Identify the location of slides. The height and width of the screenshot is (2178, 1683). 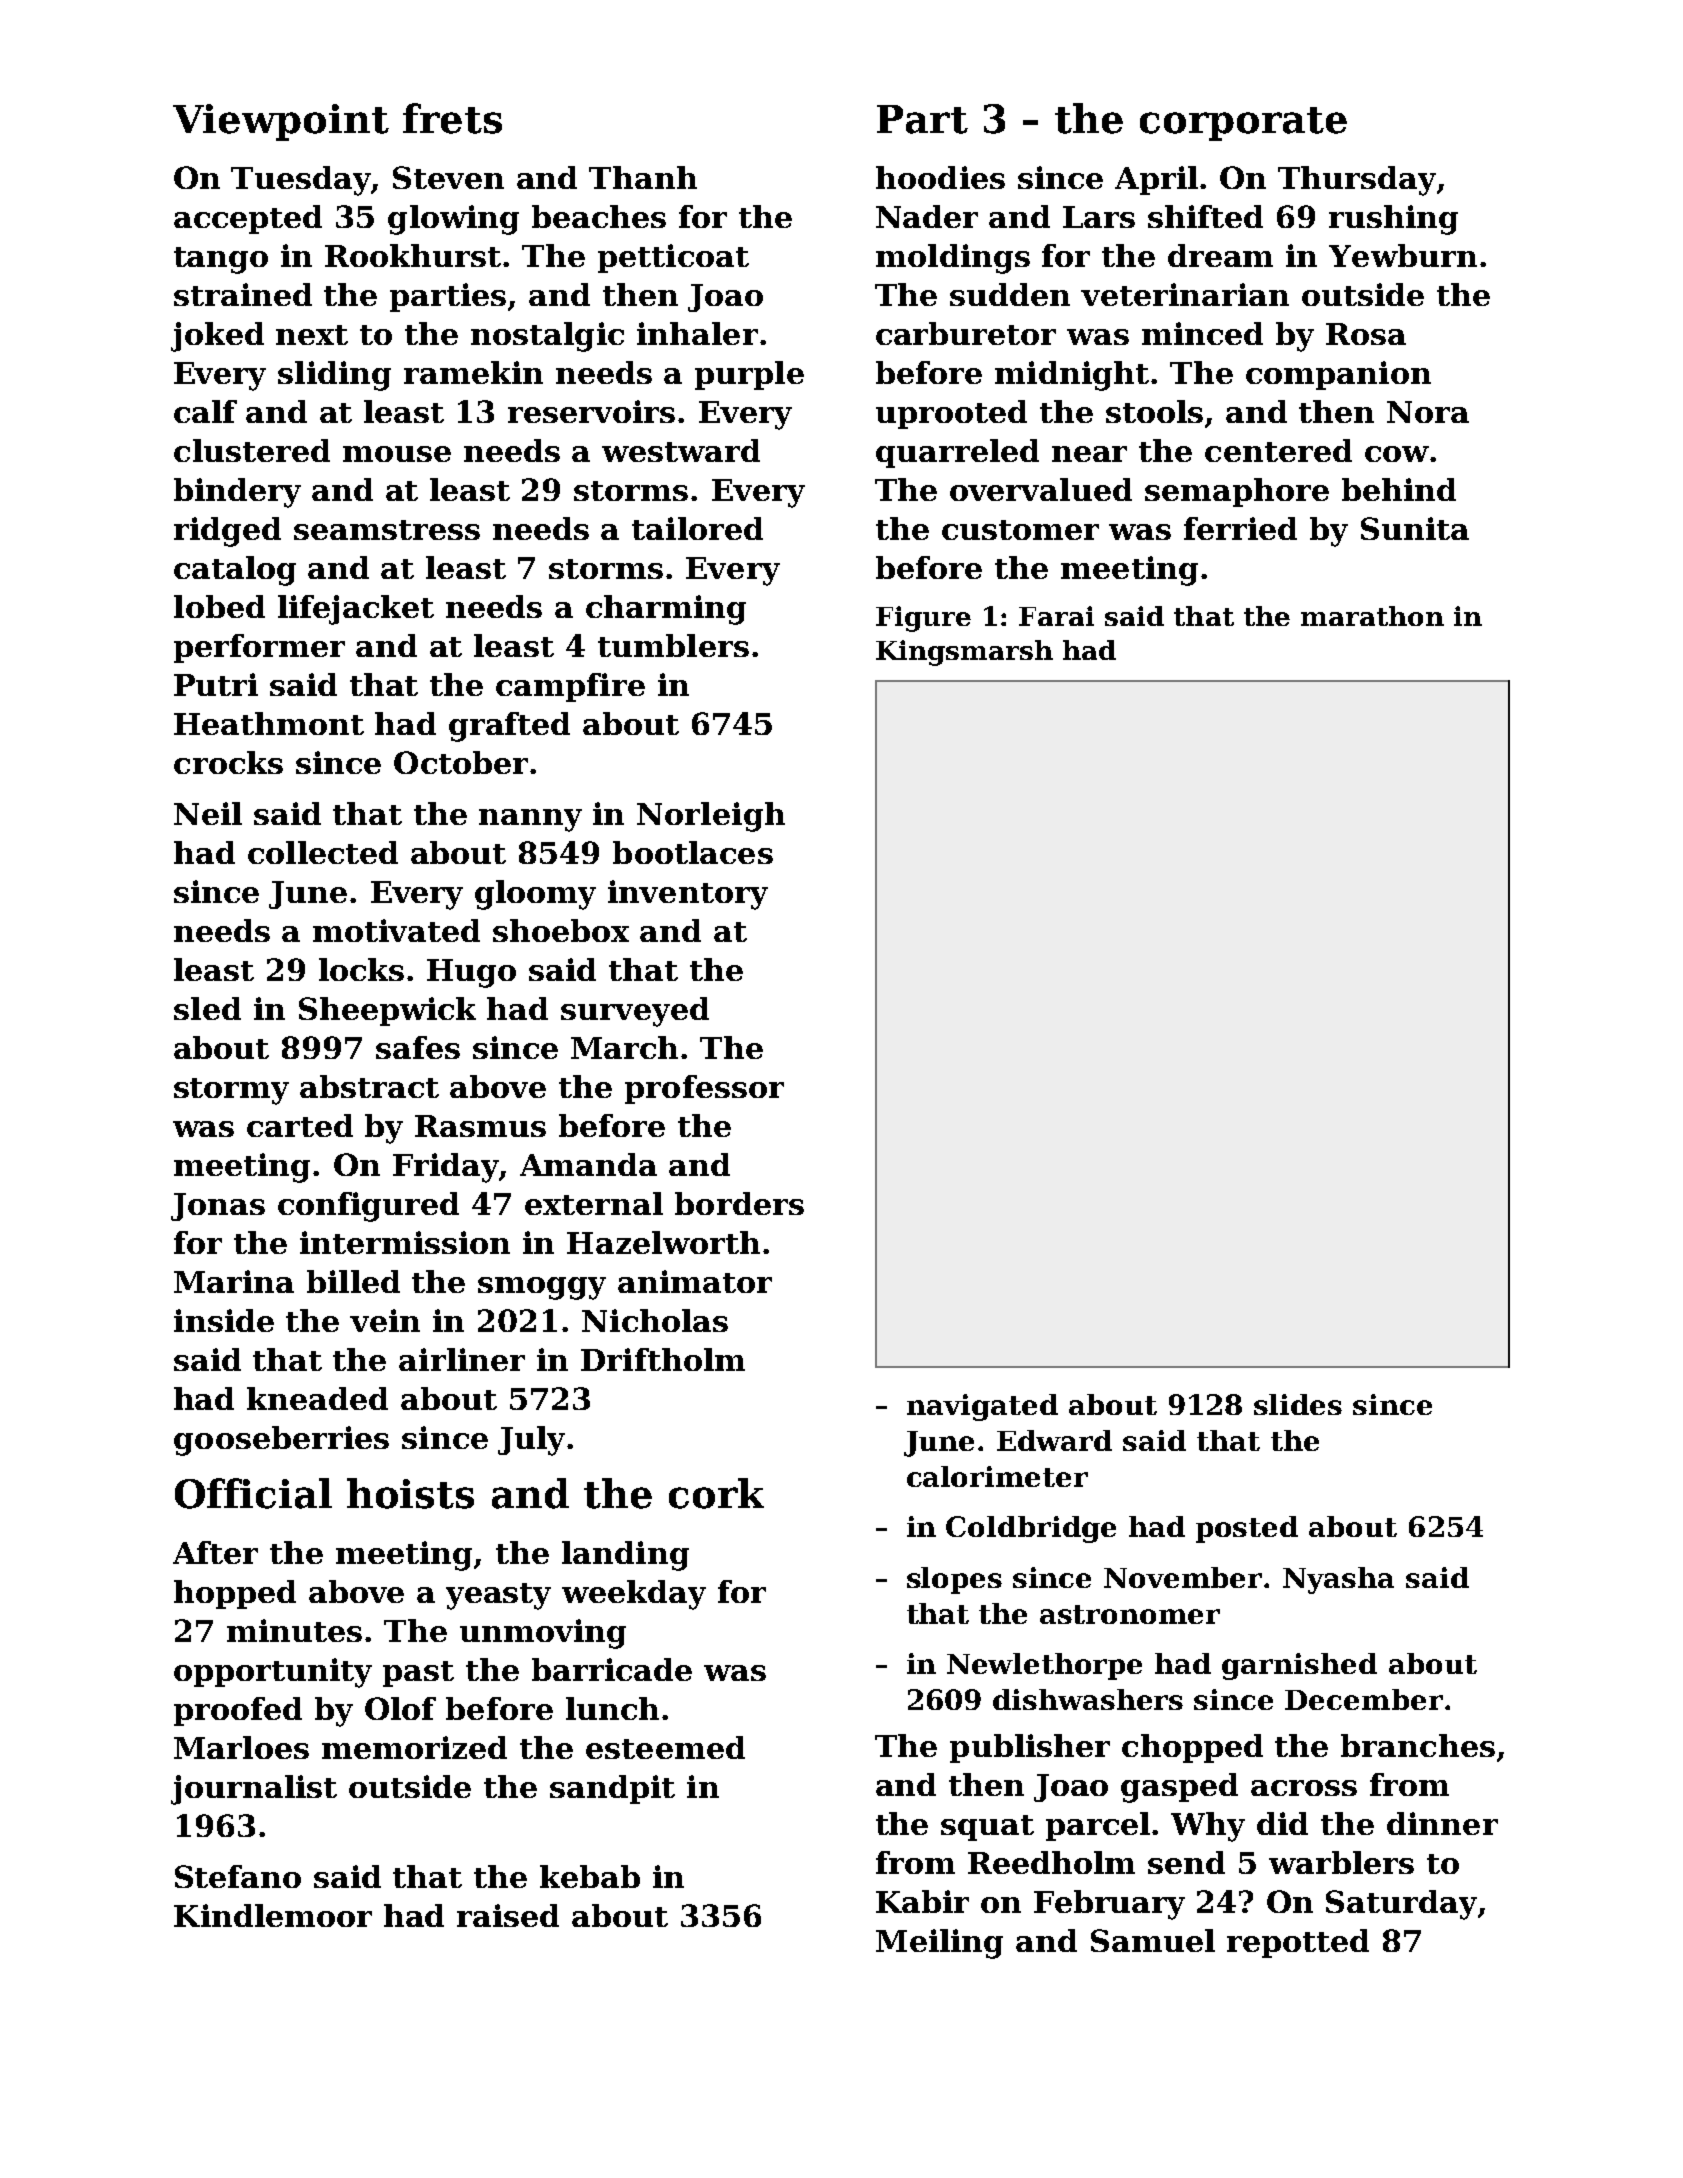
(1298, 1404).
